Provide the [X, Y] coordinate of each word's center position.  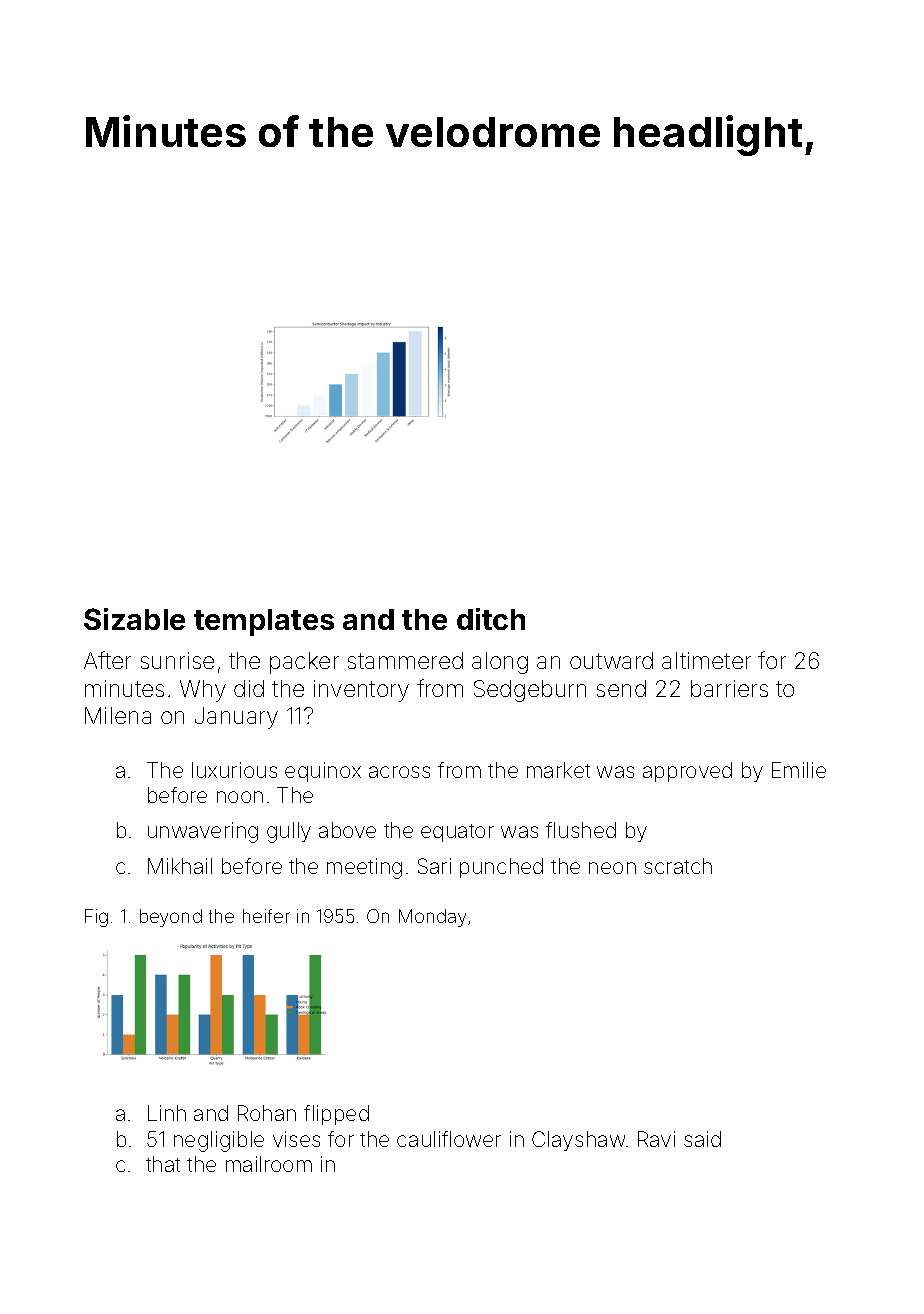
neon [612, 868]
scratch [678, 866]
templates [264, 622]
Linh [167, 1113]
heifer [266, 916]
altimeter [706, 660]
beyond [171, 918]
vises [296, 1139]
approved [687, 772]
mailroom [269, 1164]
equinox [323, 772]
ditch [491, 619]
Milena [118, 715]
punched [501, 868]
